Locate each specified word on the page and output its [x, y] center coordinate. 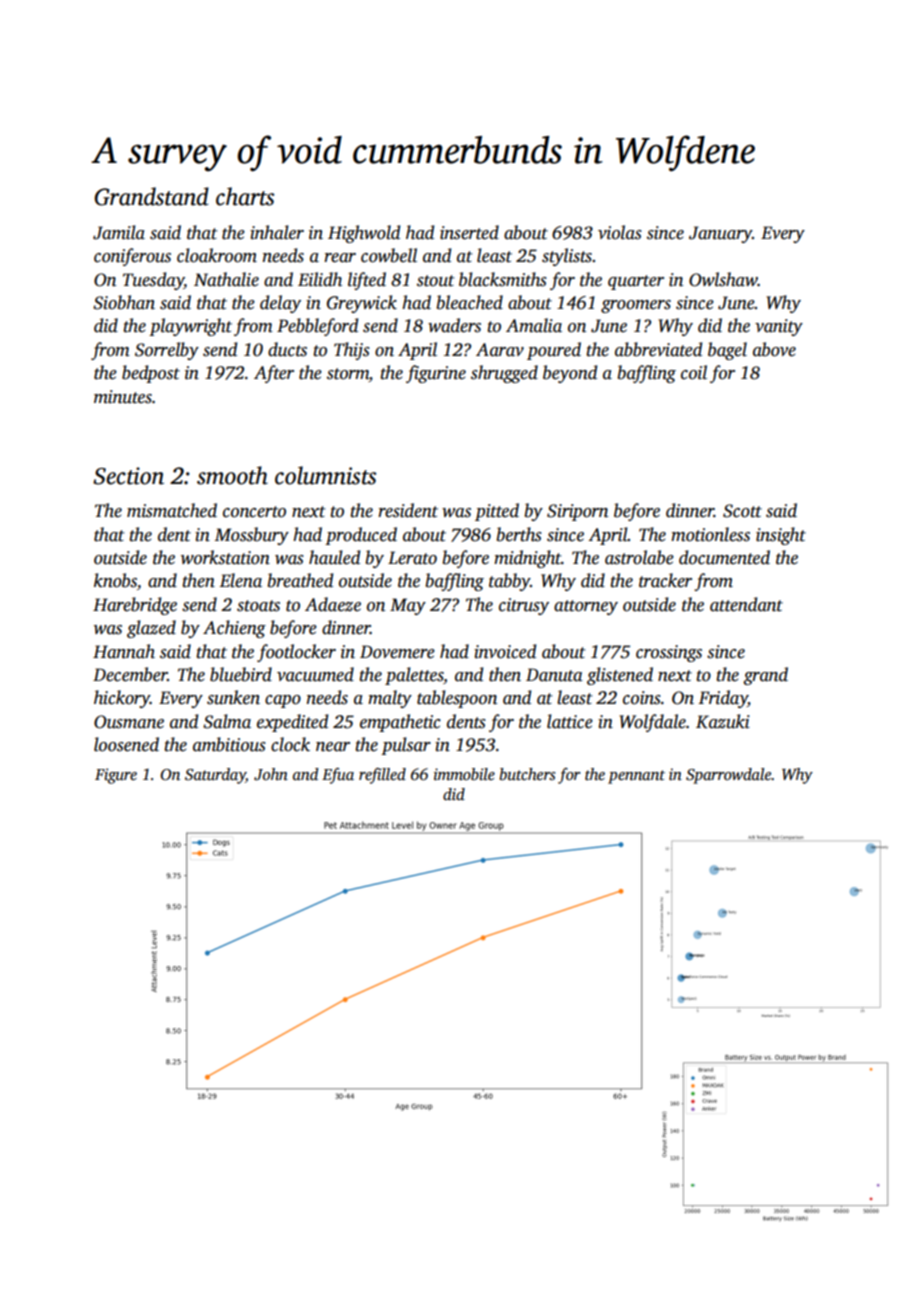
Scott [742, 511]
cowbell [389, 255]
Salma [227, 721]
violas [620, 232]
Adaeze [333, 604]
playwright [190, 327]
